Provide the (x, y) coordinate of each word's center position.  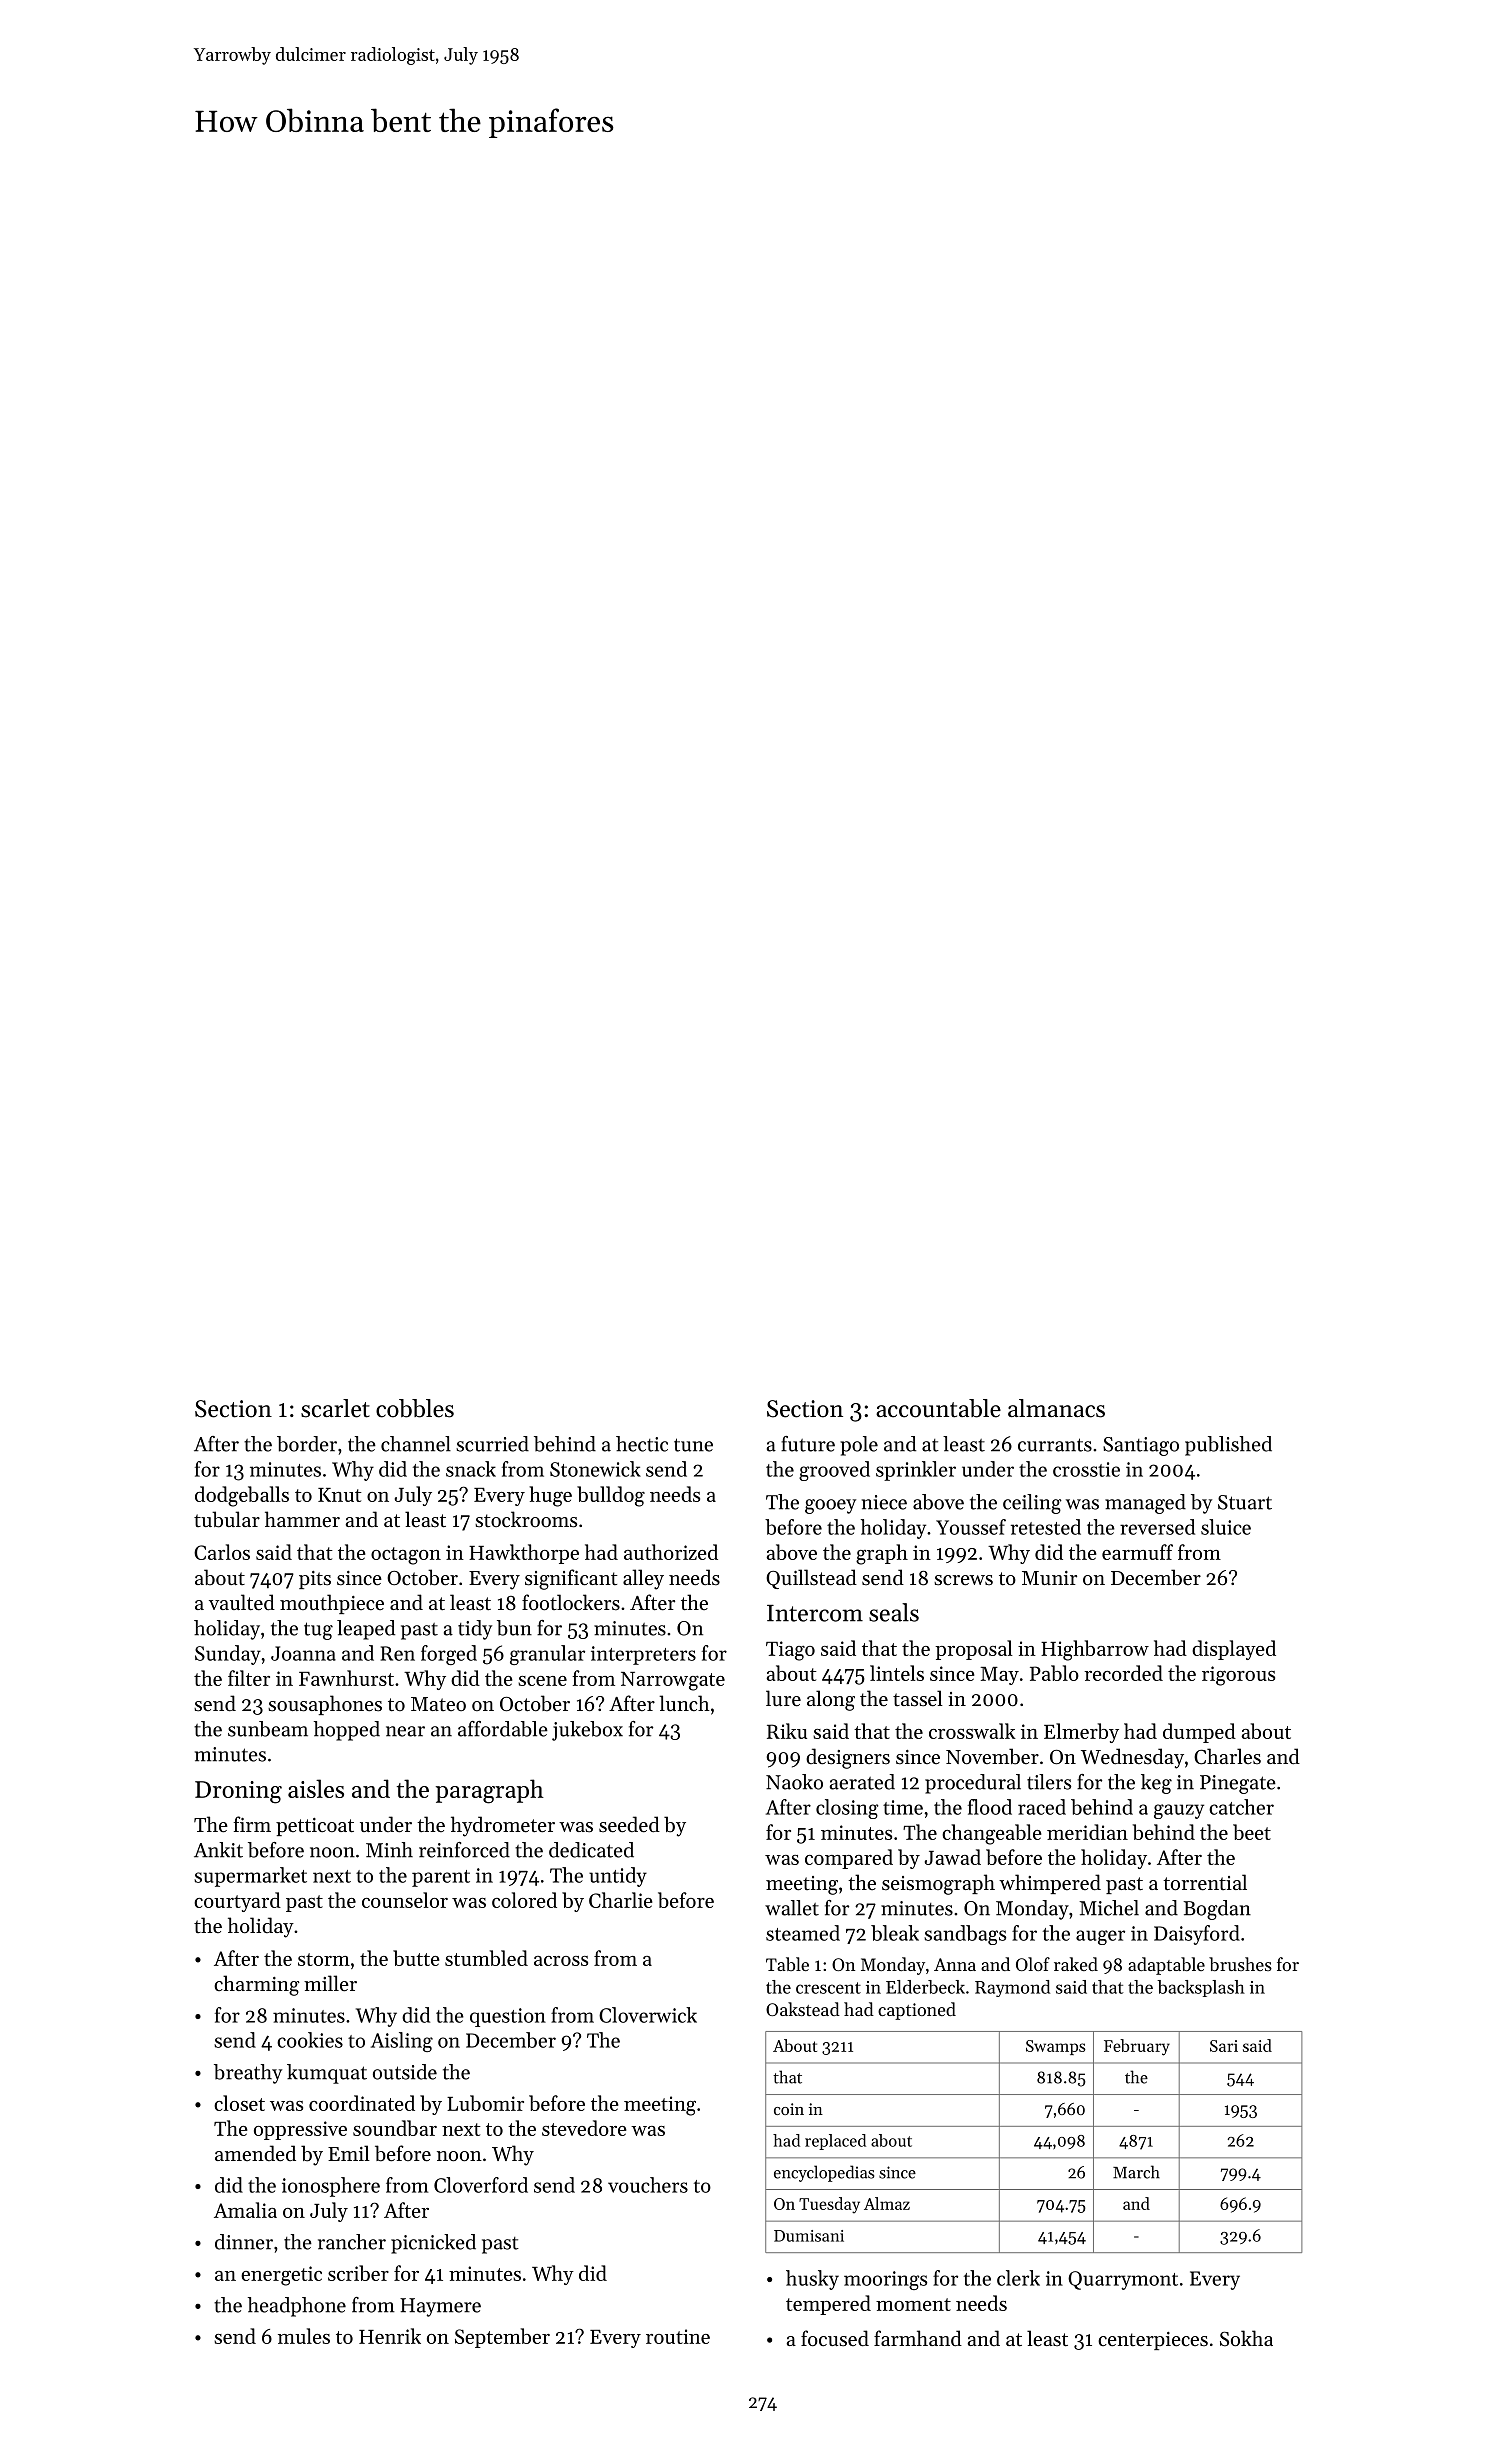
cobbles (415, 1408)
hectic (642, 1444)
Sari (1224, 2046)
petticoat (315, 1827)
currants (1055, 1445)
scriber (358, 2273)
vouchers (648, 2185)
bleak (895, 1933)
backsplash (1201, 1988)
